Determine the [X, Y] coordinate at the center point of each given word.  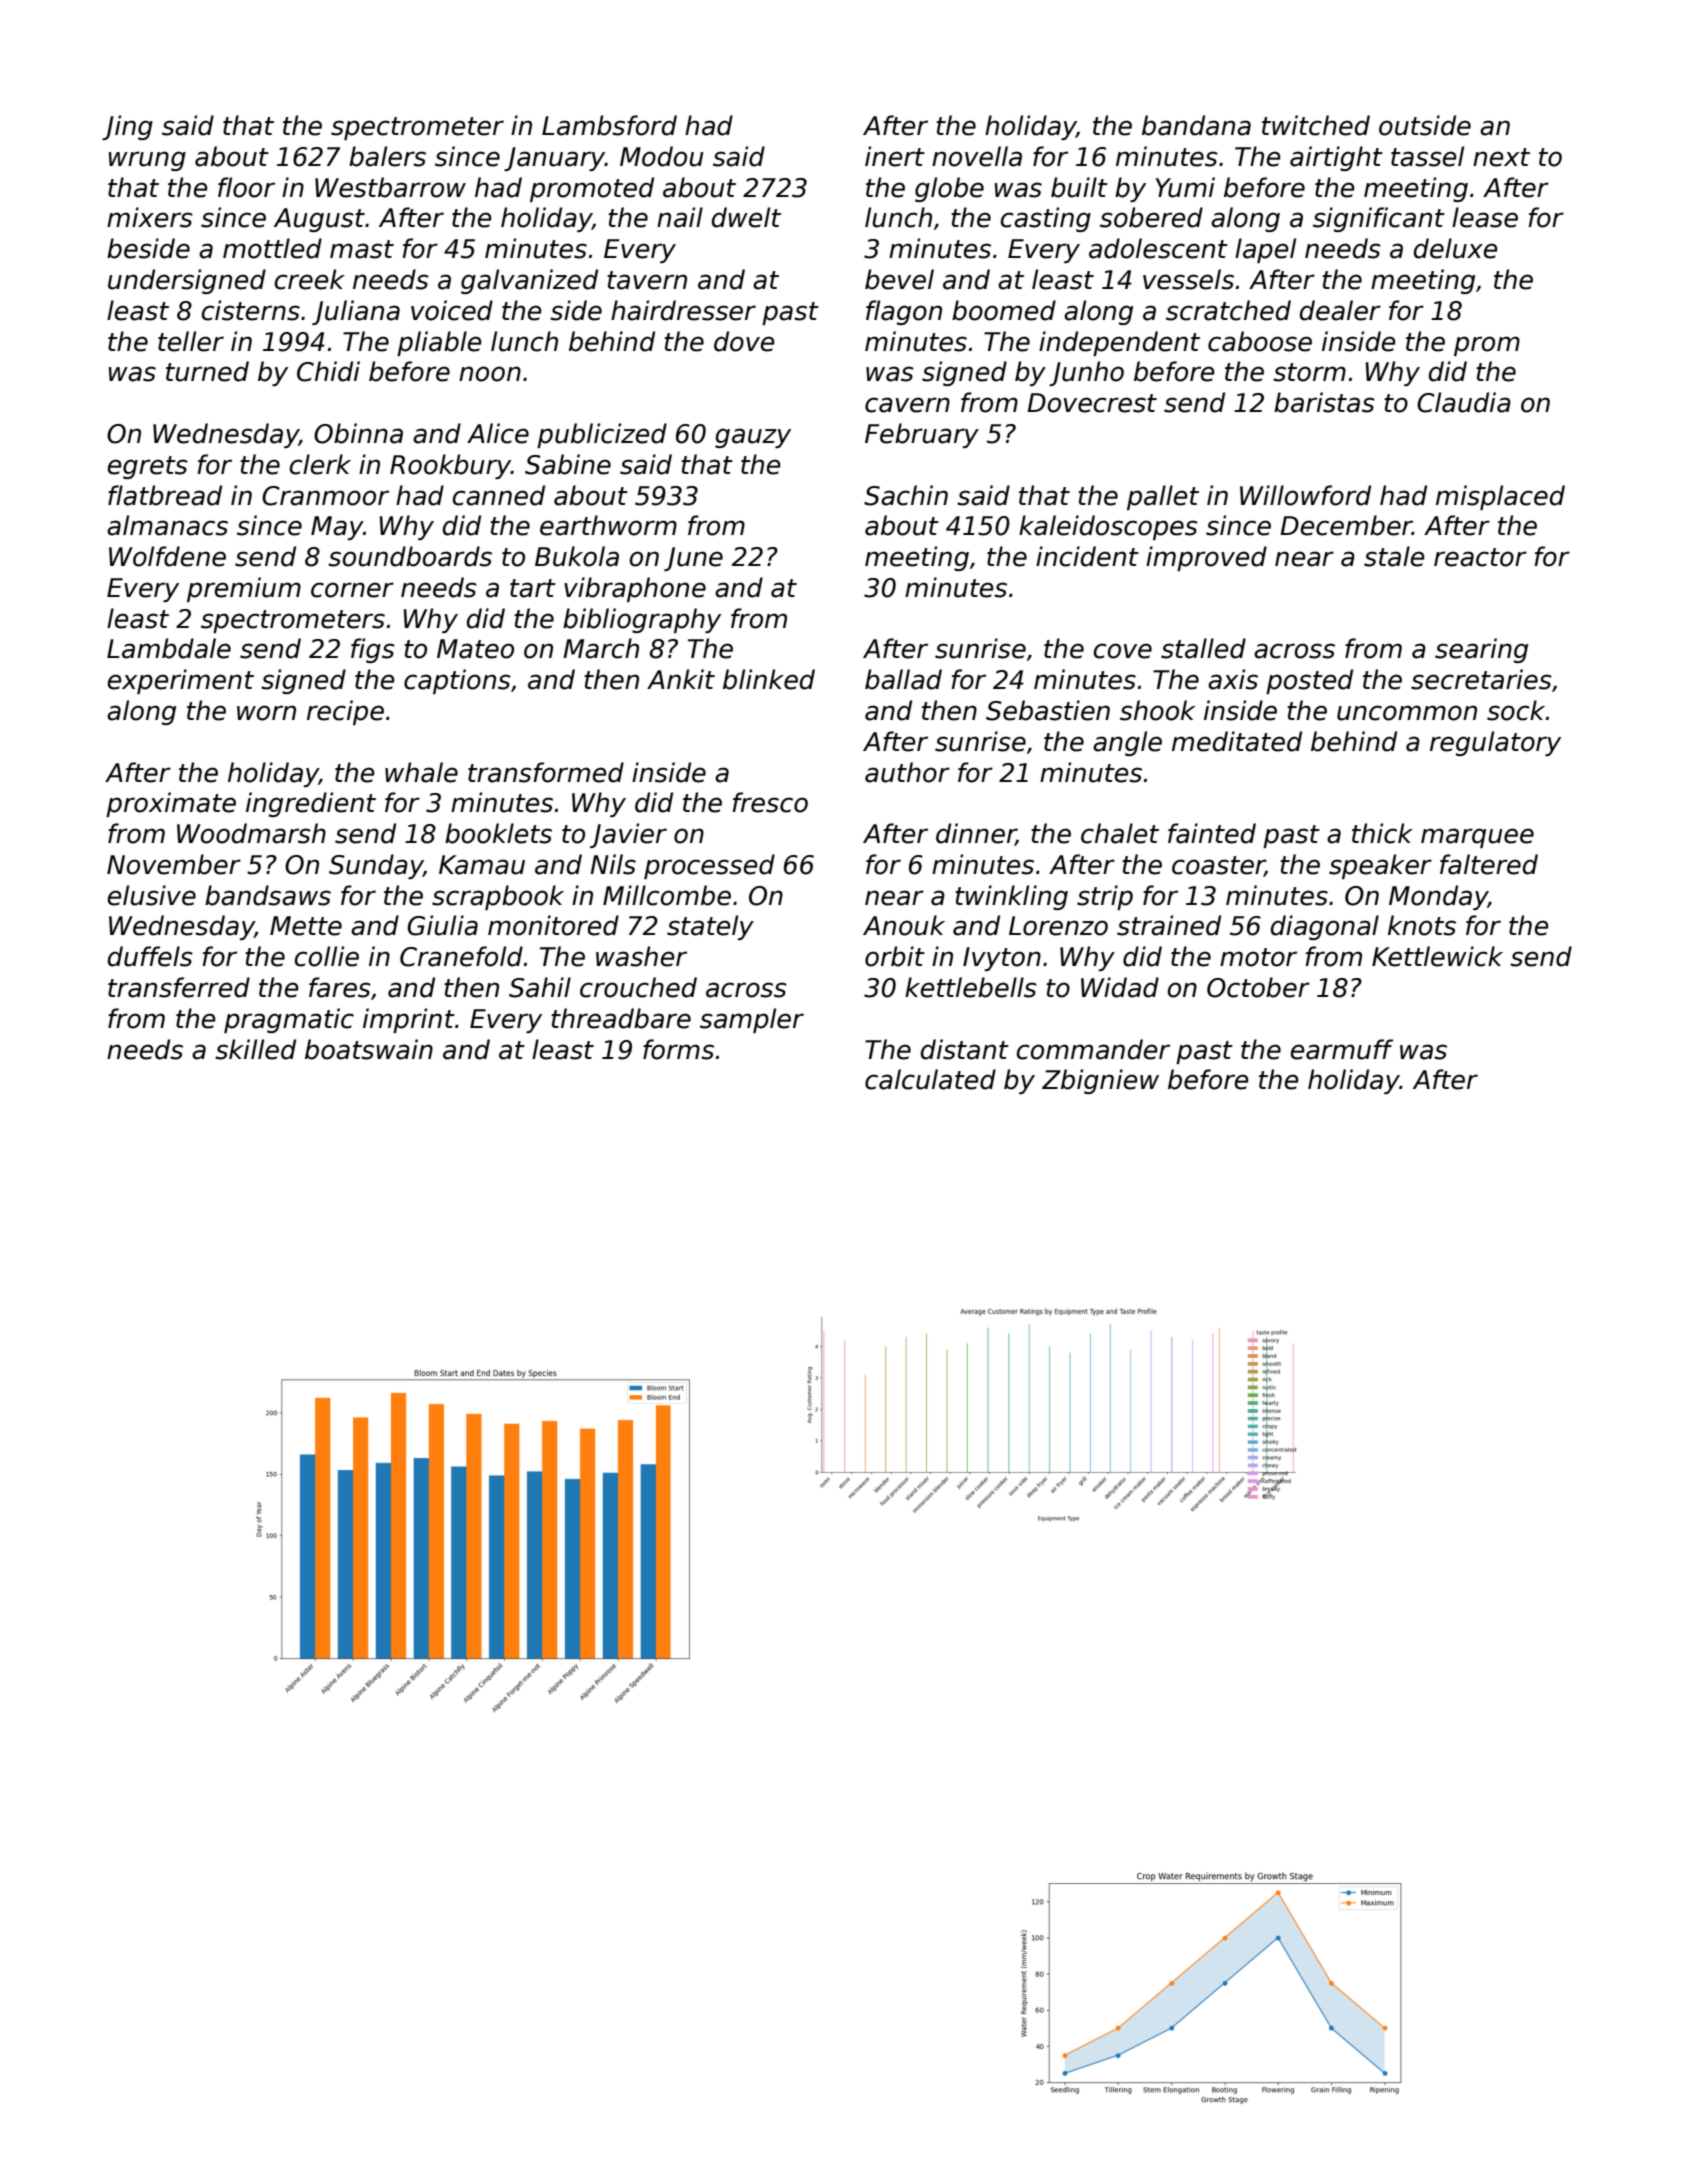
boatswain [369, 1049]
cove [1123, 651]
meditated [1237, 741]
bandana [1196, 125]
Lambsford [609, 125]
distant [965, 1049]
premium [244, 589]
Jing [127, 127]
